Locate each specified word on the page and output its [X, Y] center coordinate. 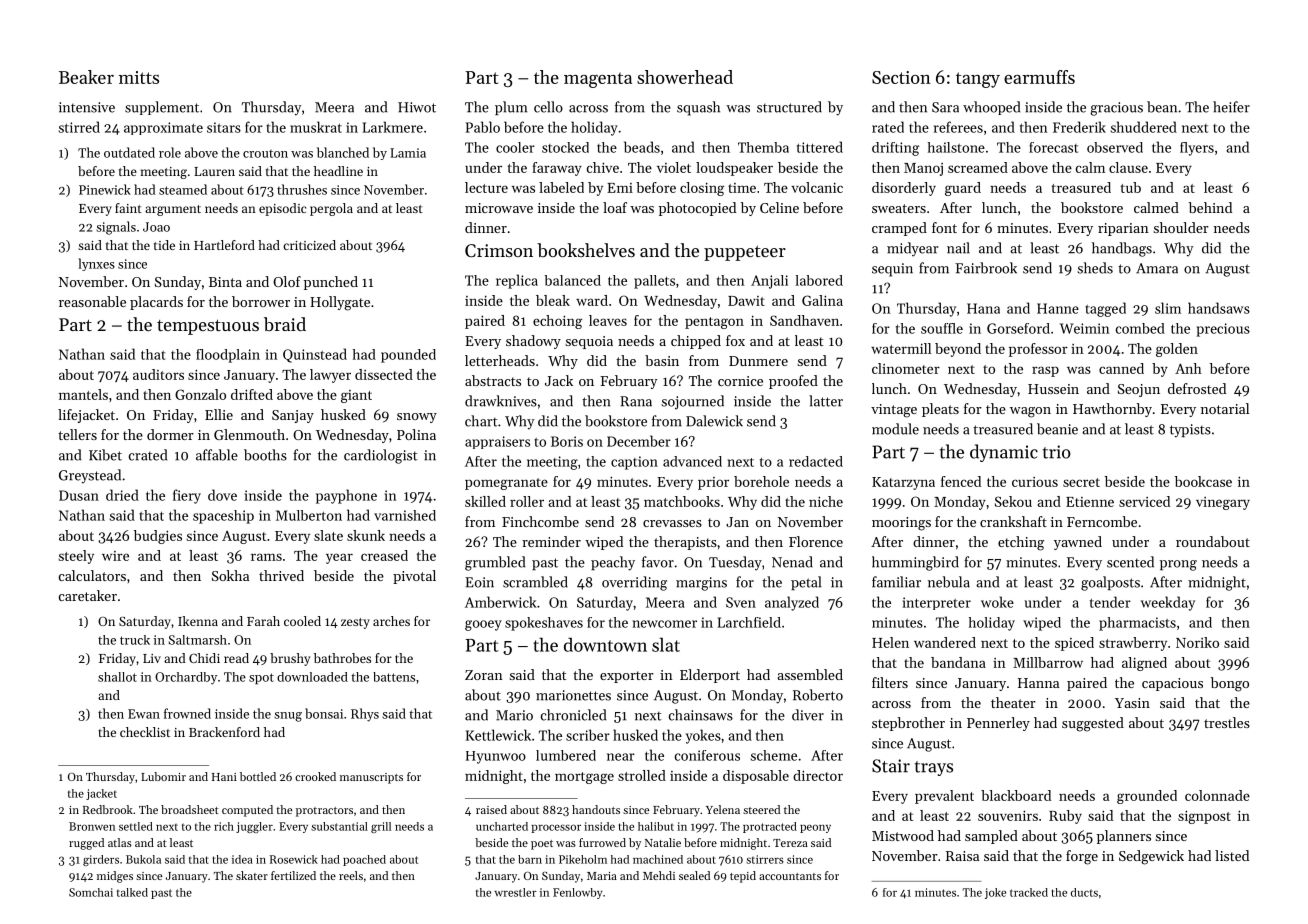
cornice [740, 381]
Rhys [365, 715]
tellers [77, 434]
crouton [265, 154]
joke [995, 893]
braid [285, 324]
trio [1057, 452]
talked [132, 892]
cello [548, 107]
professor [1038, 350]
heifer [1231, 107]
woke [997, 602]
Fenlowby [577, 893]
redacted [816, 461]
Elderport [710, 676]
